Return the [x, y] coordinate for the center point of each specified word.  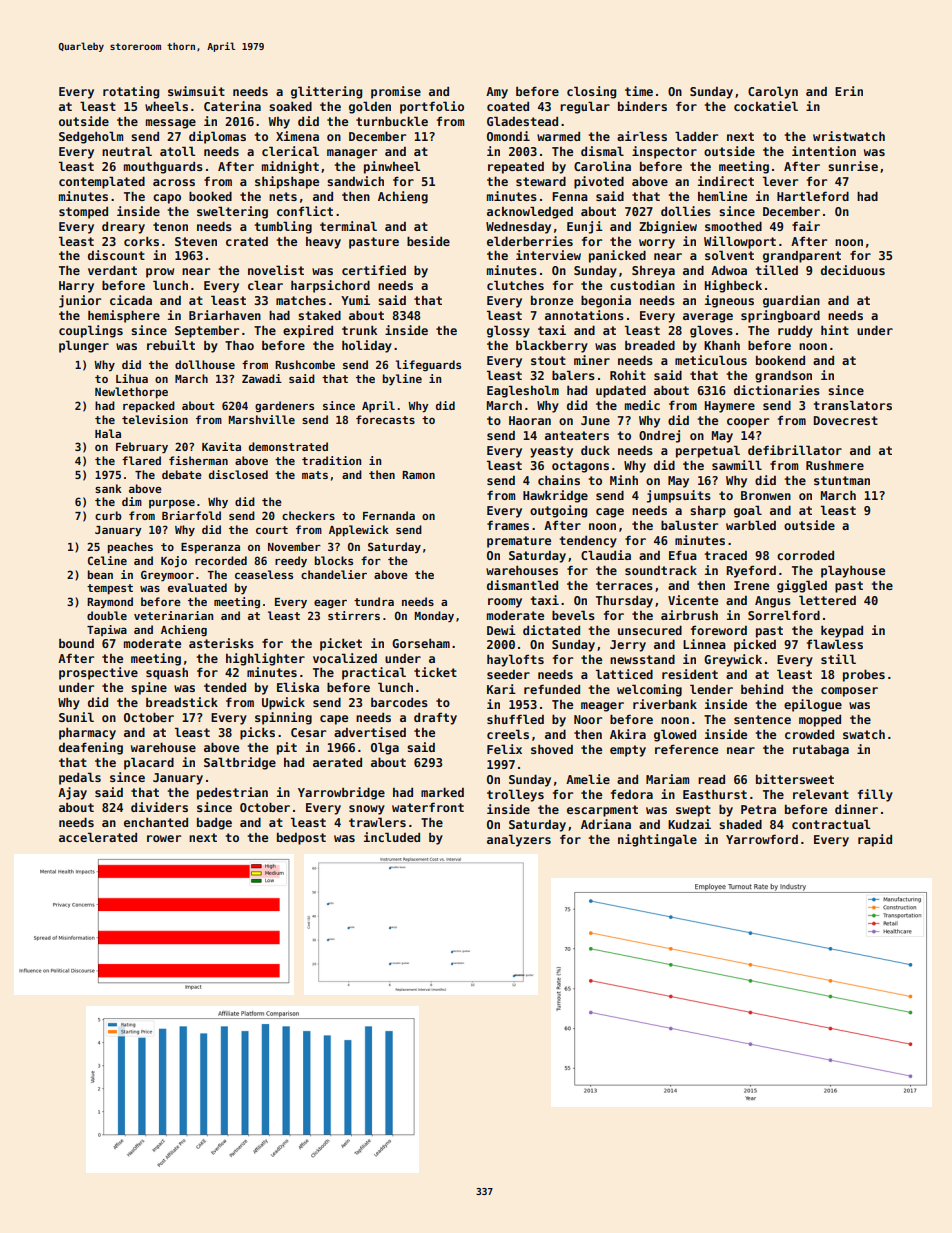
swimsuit [196, 91]
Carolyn [773, 92]
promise [396, 92]
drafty [435, 719]
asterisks [221, 643]
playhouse [853, 571]
